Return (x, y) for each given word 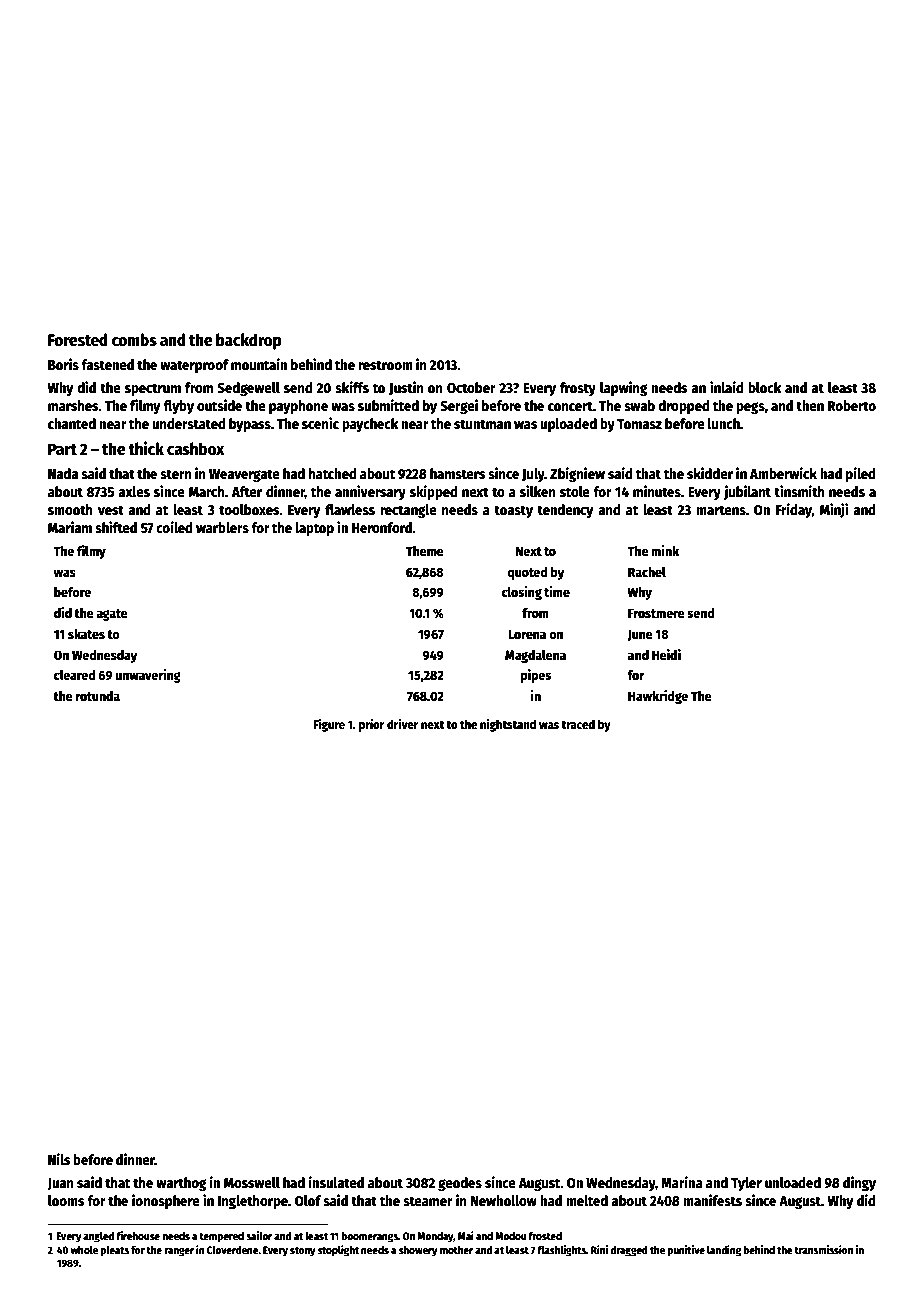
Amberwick (783, 473)
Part (62, 449)
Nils (59, 1159)
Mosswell (252, 1182)
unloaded (793, 1182)
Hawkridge (658, 697)
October (471, 387)
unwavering (148, 676)
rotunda (98, 696)
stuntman (482, 424)
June (640, 635)
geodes (460, 1184)
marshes (73, 405)
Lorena (527, 634)
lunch (724, 423)
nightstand (508, 725)
